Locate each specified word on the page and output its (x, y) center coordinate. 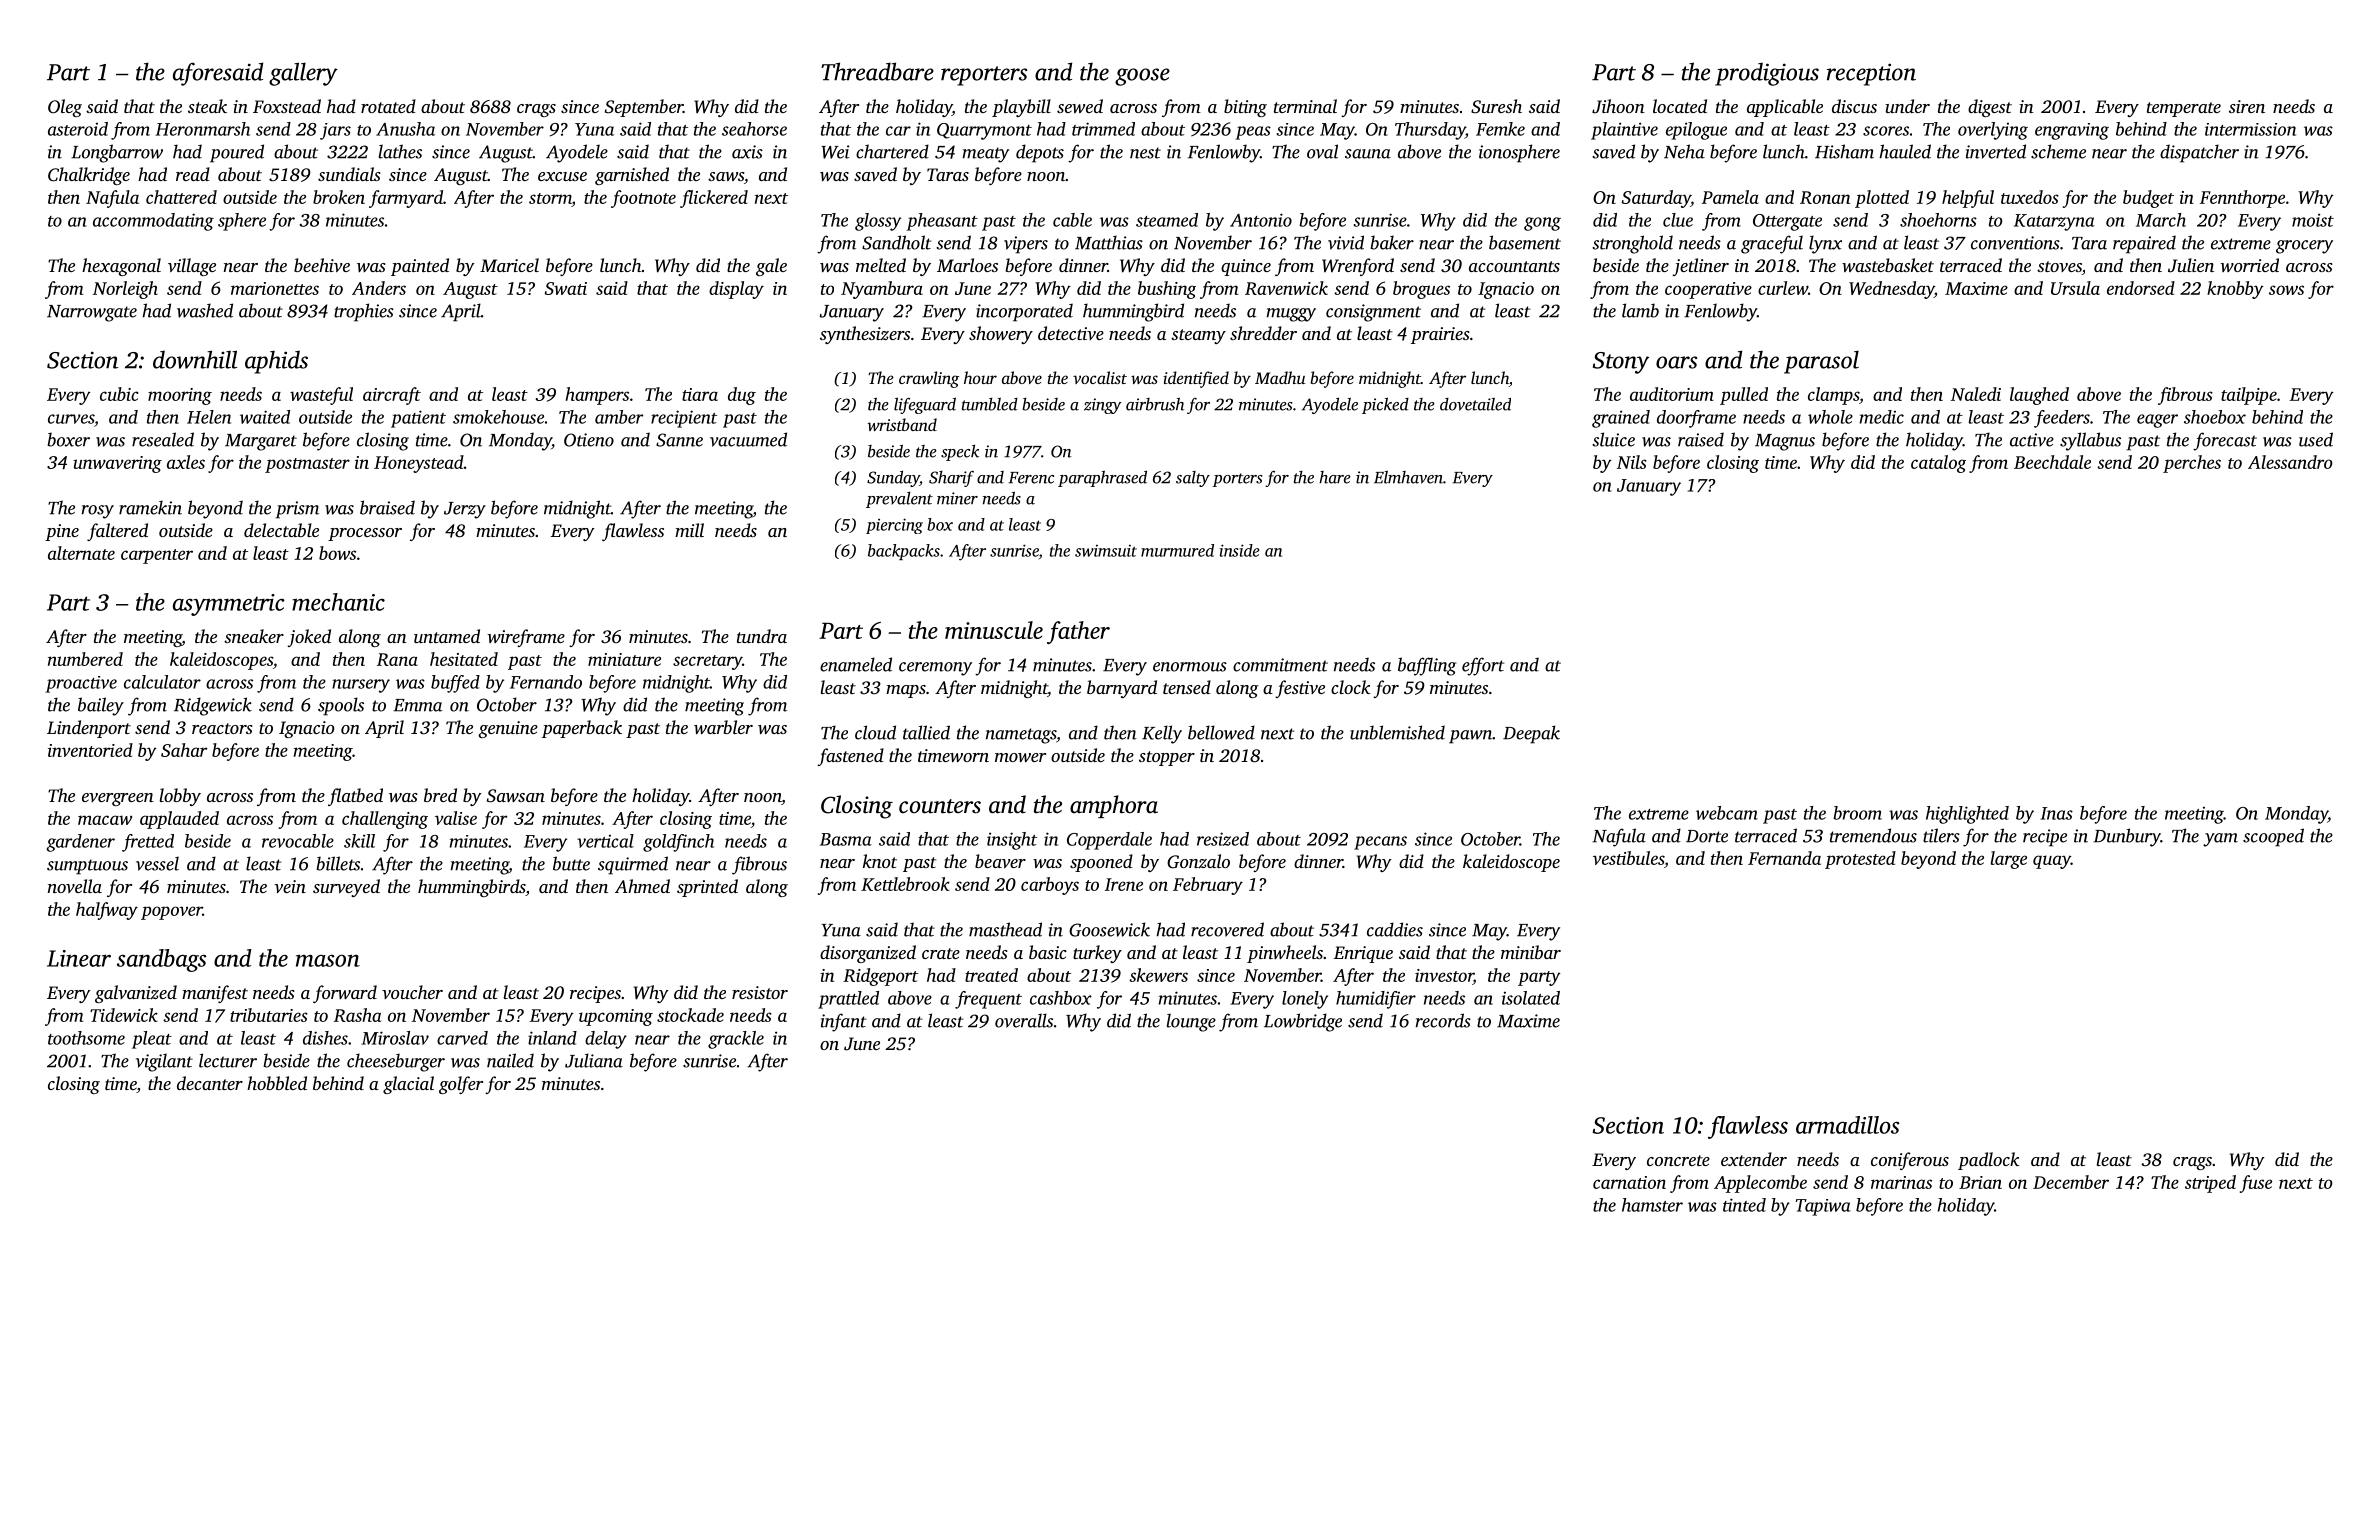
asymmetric (229, 605)
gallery (303, 74)
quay (2052, 862)
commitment (1280, 665)
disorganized (868, 954)
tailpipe (2249, 396)
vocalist (1100, 377)
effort (1483, 666)
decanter (210, 1083)
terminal (1305, 106)
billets (338, 863)
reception (1871, 74)
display (736, 290)
